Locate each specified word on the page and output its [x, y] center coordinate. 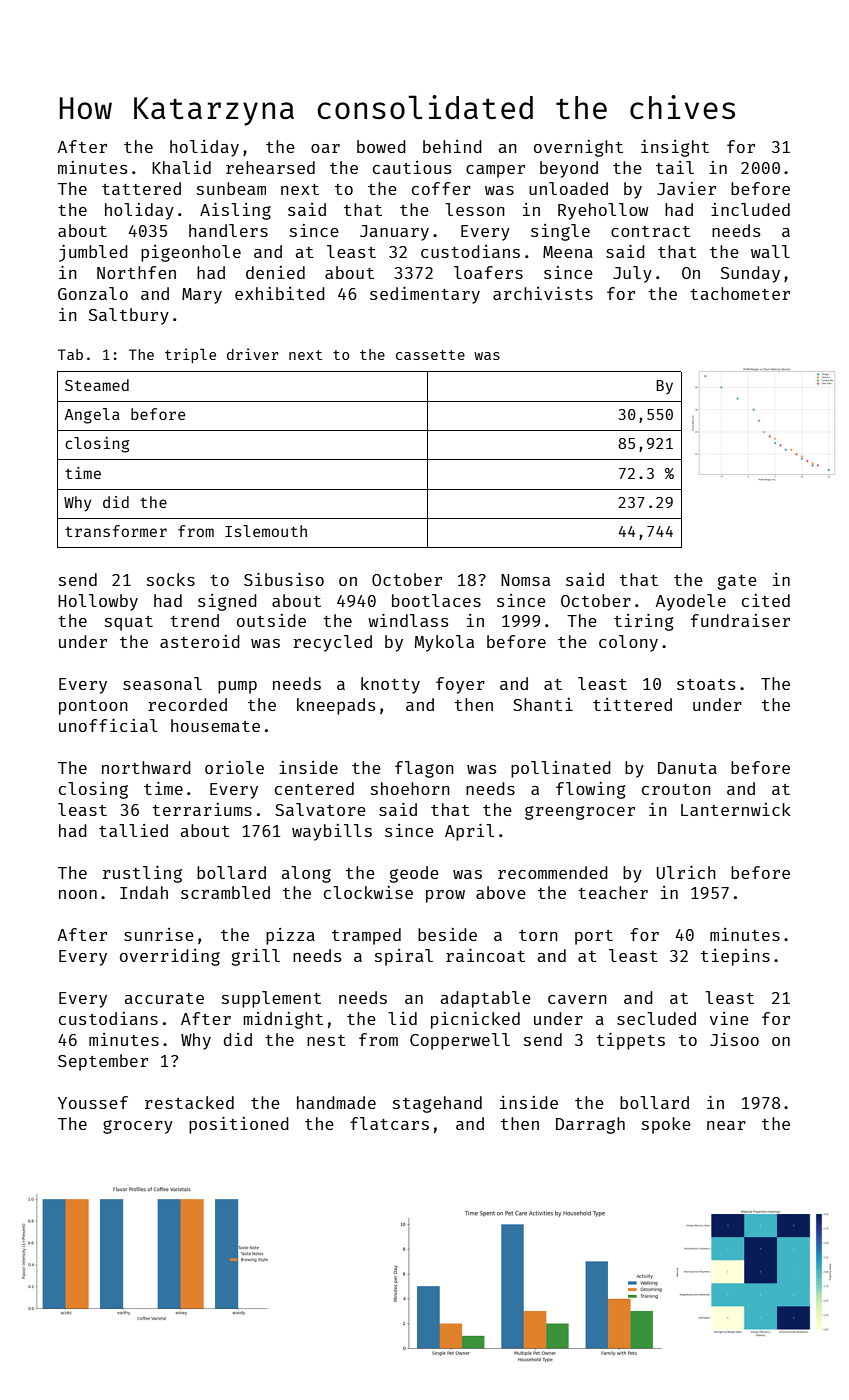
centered [314, 788]
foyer [460, 685]
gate [737, 582]
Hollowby [98, 602]
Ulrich [686, 872]
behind [452, 146]
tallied [133, 830]
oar [325, 148]
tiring [643, 622]
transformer [116, 531]
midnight [283, 1020]
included [750, 209]
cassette [430, 355]
